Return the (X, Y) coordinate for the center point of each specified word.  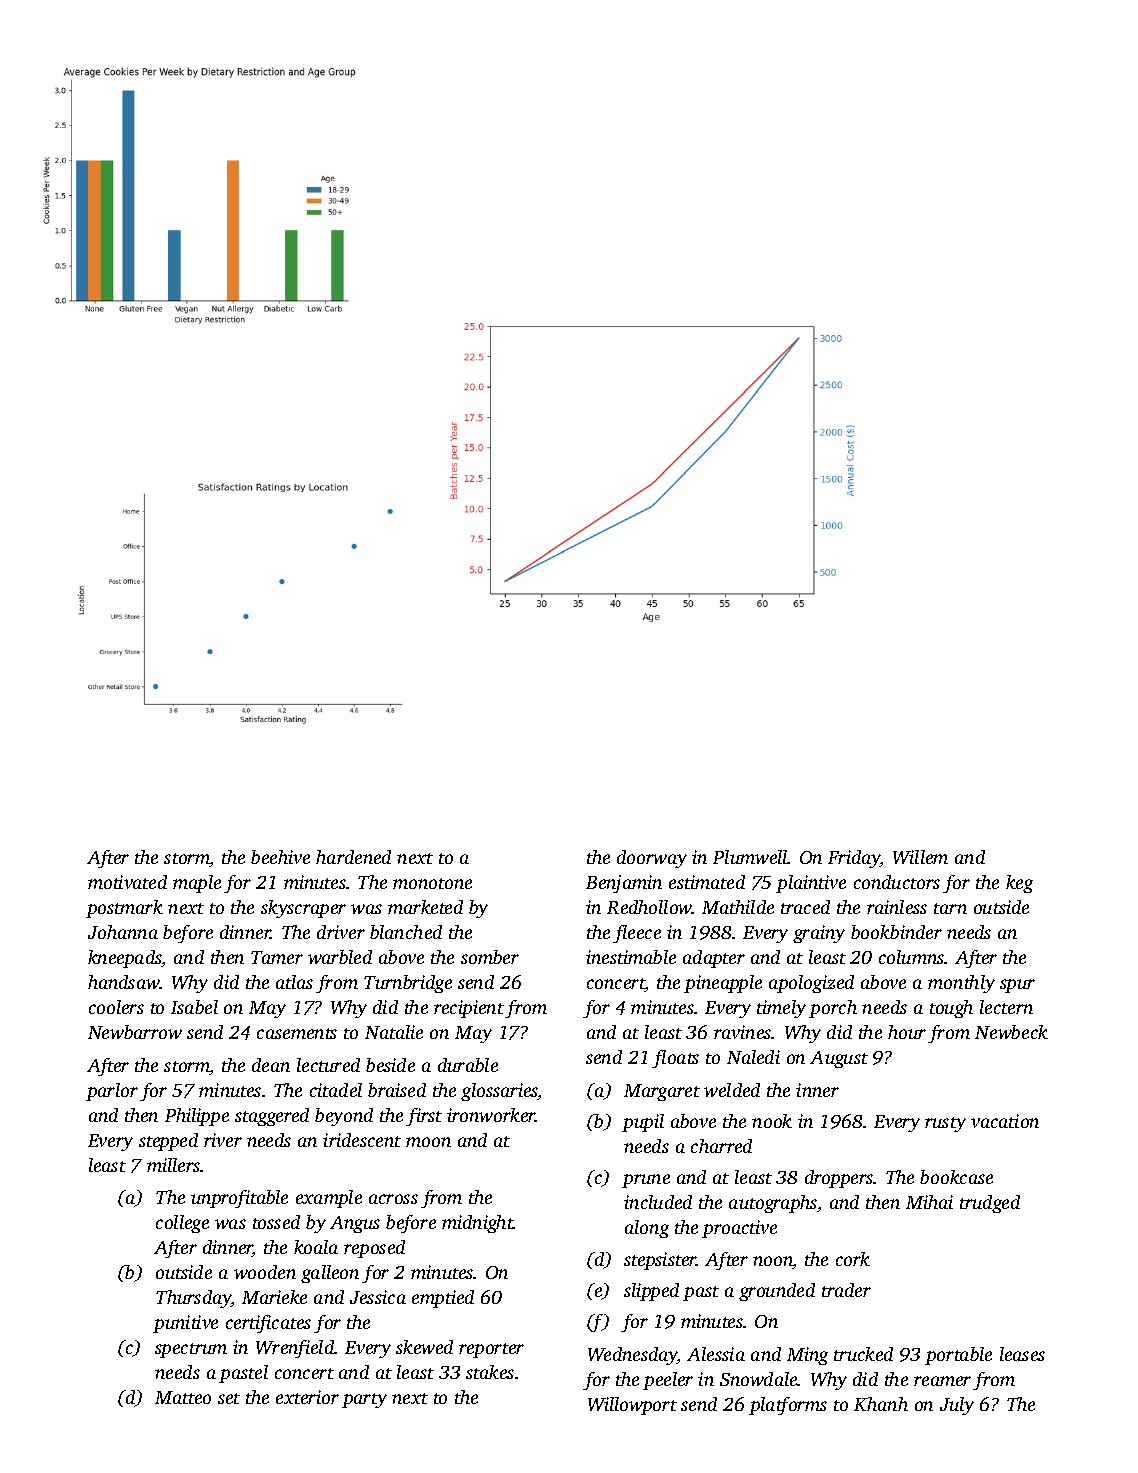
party (364, 1400)
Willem (920, 857)
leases (1022, 1354)
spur (1017, 986)
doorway (652, 859)
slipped (651, 1292)
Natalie (394, 1032)
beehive (280, 857)
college (182, 1224)
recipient (469, 1009)
